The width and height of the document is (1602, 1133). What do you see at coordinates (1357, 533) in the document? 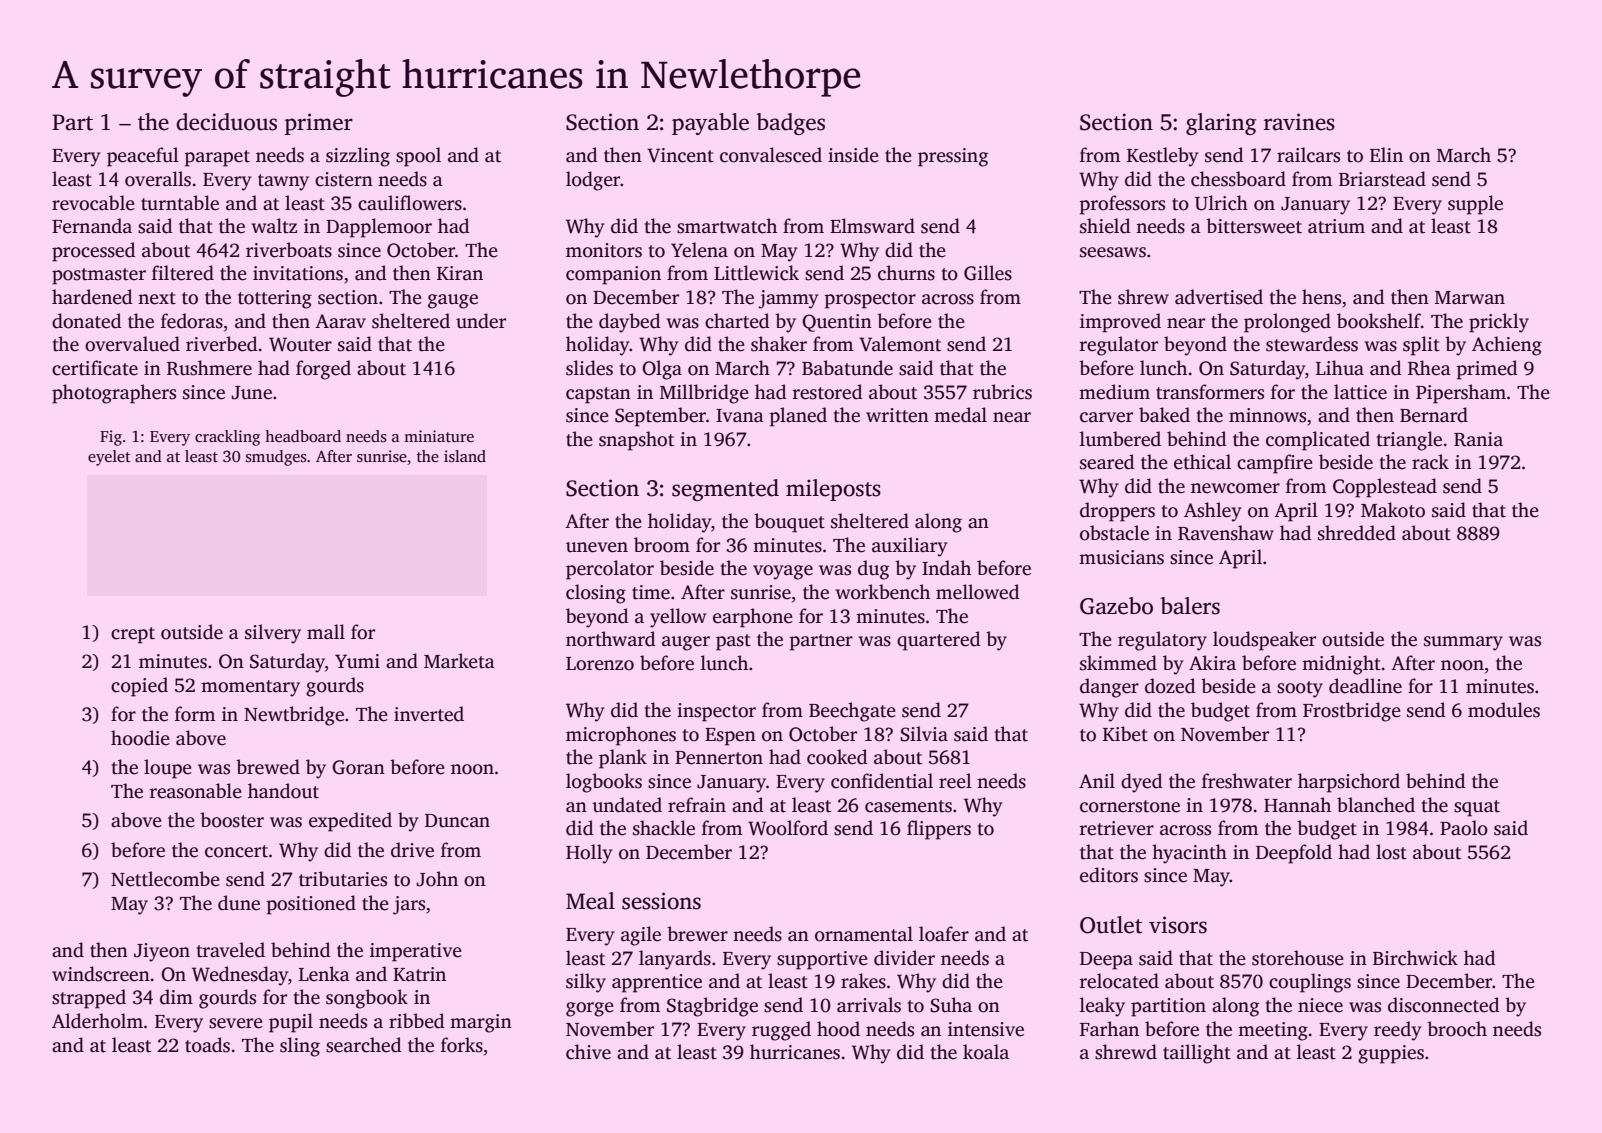
I see `shredded` at bounding box center [1357, 533].
